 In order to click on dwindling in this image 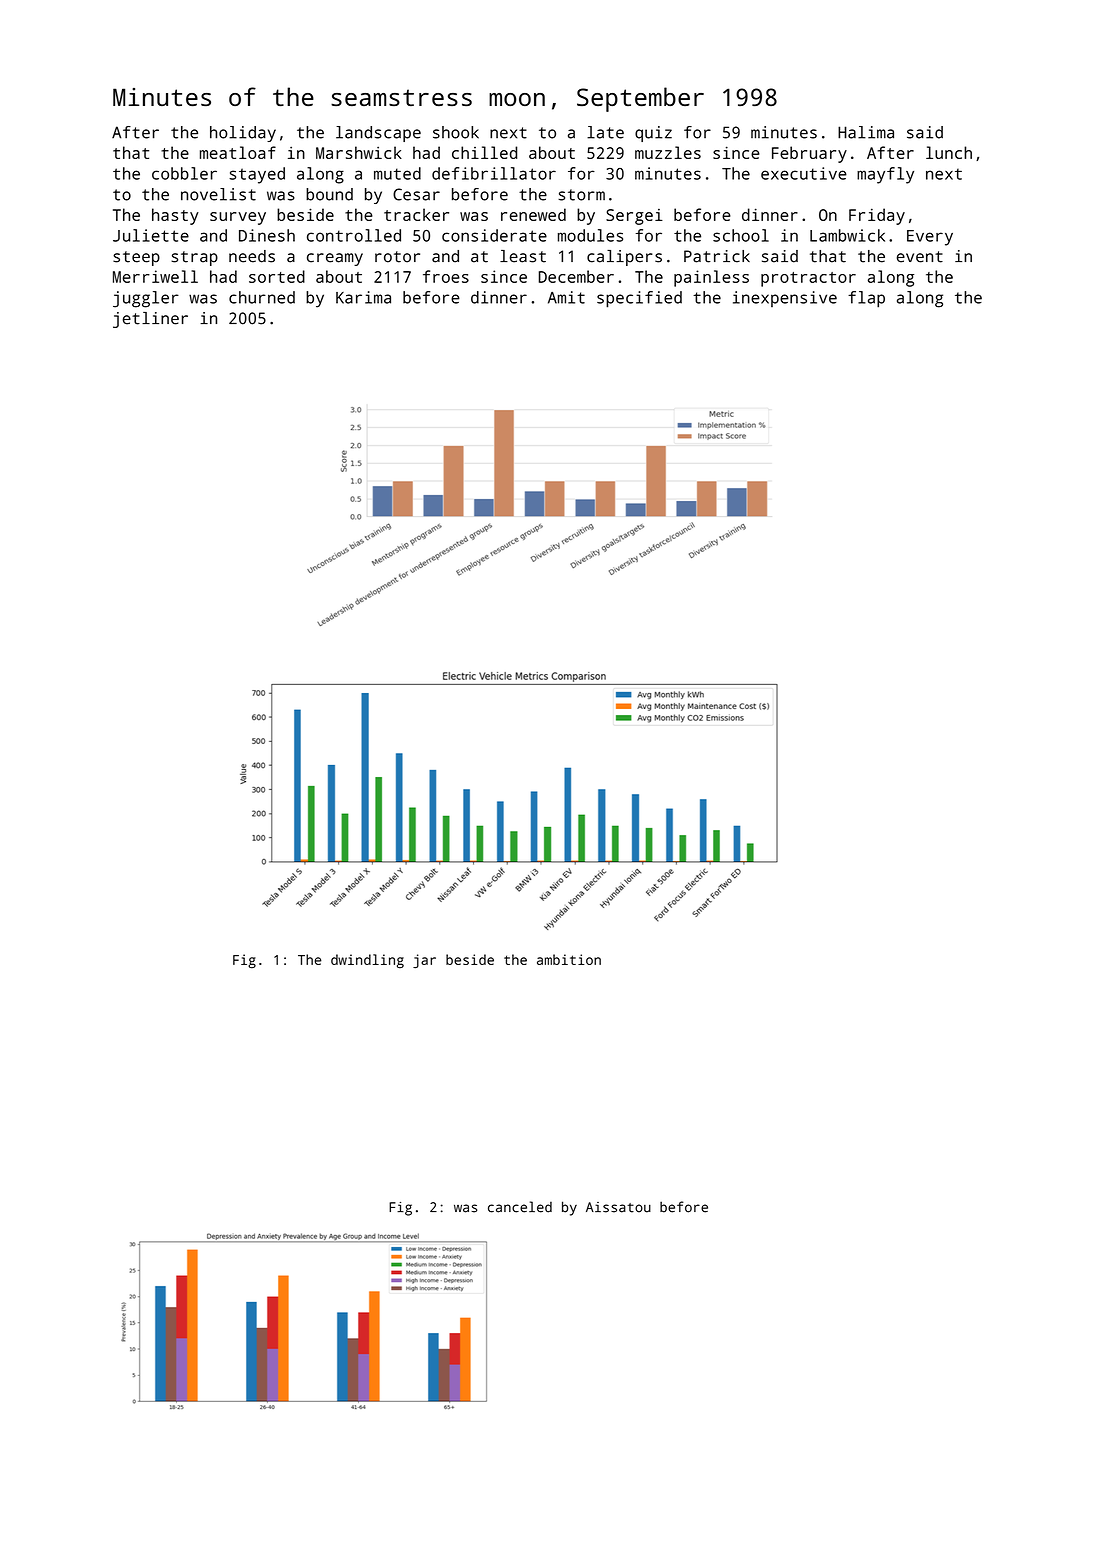, I will do `click(367, 961)`.
